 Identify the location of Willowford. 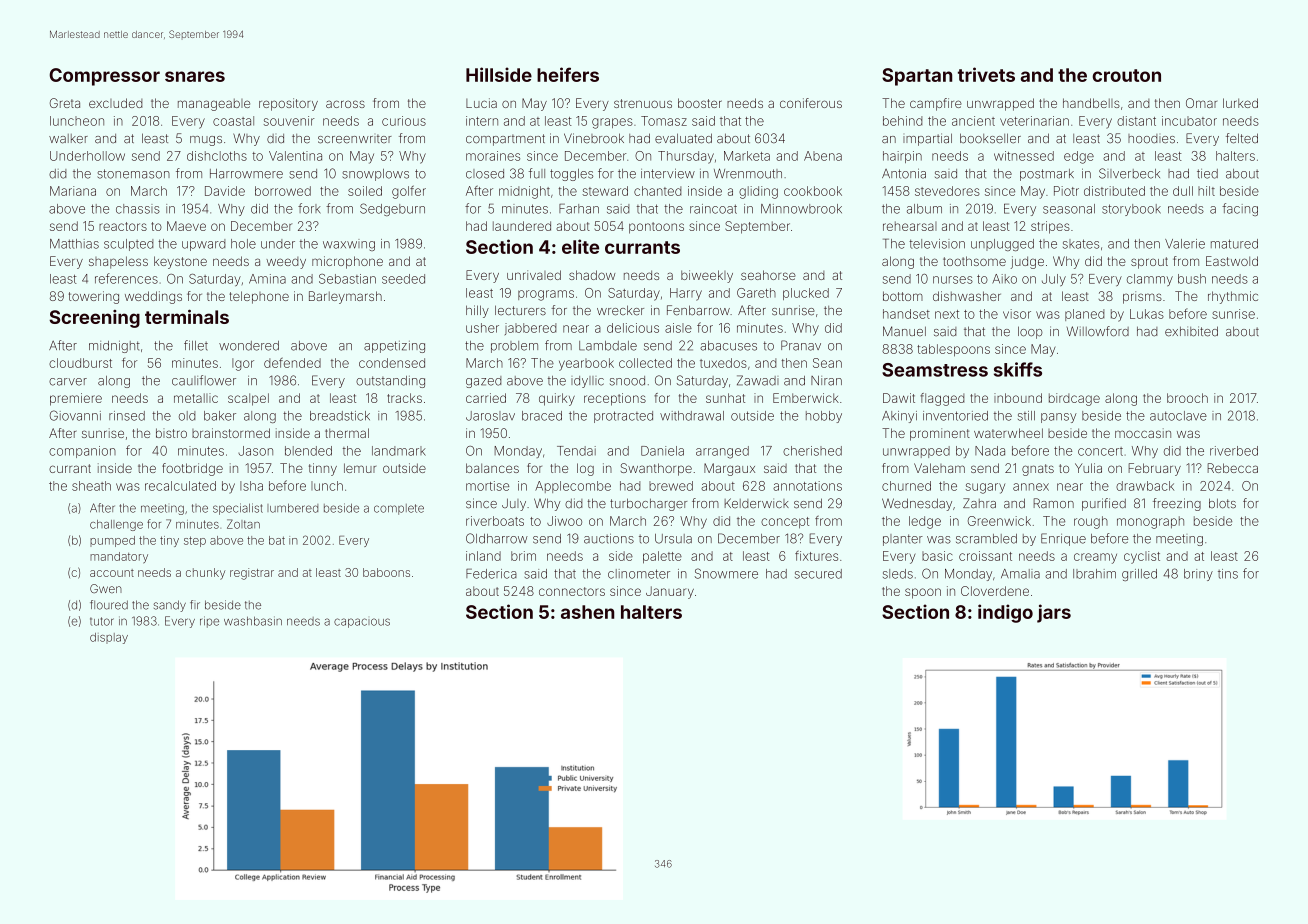
(1098, 331).
